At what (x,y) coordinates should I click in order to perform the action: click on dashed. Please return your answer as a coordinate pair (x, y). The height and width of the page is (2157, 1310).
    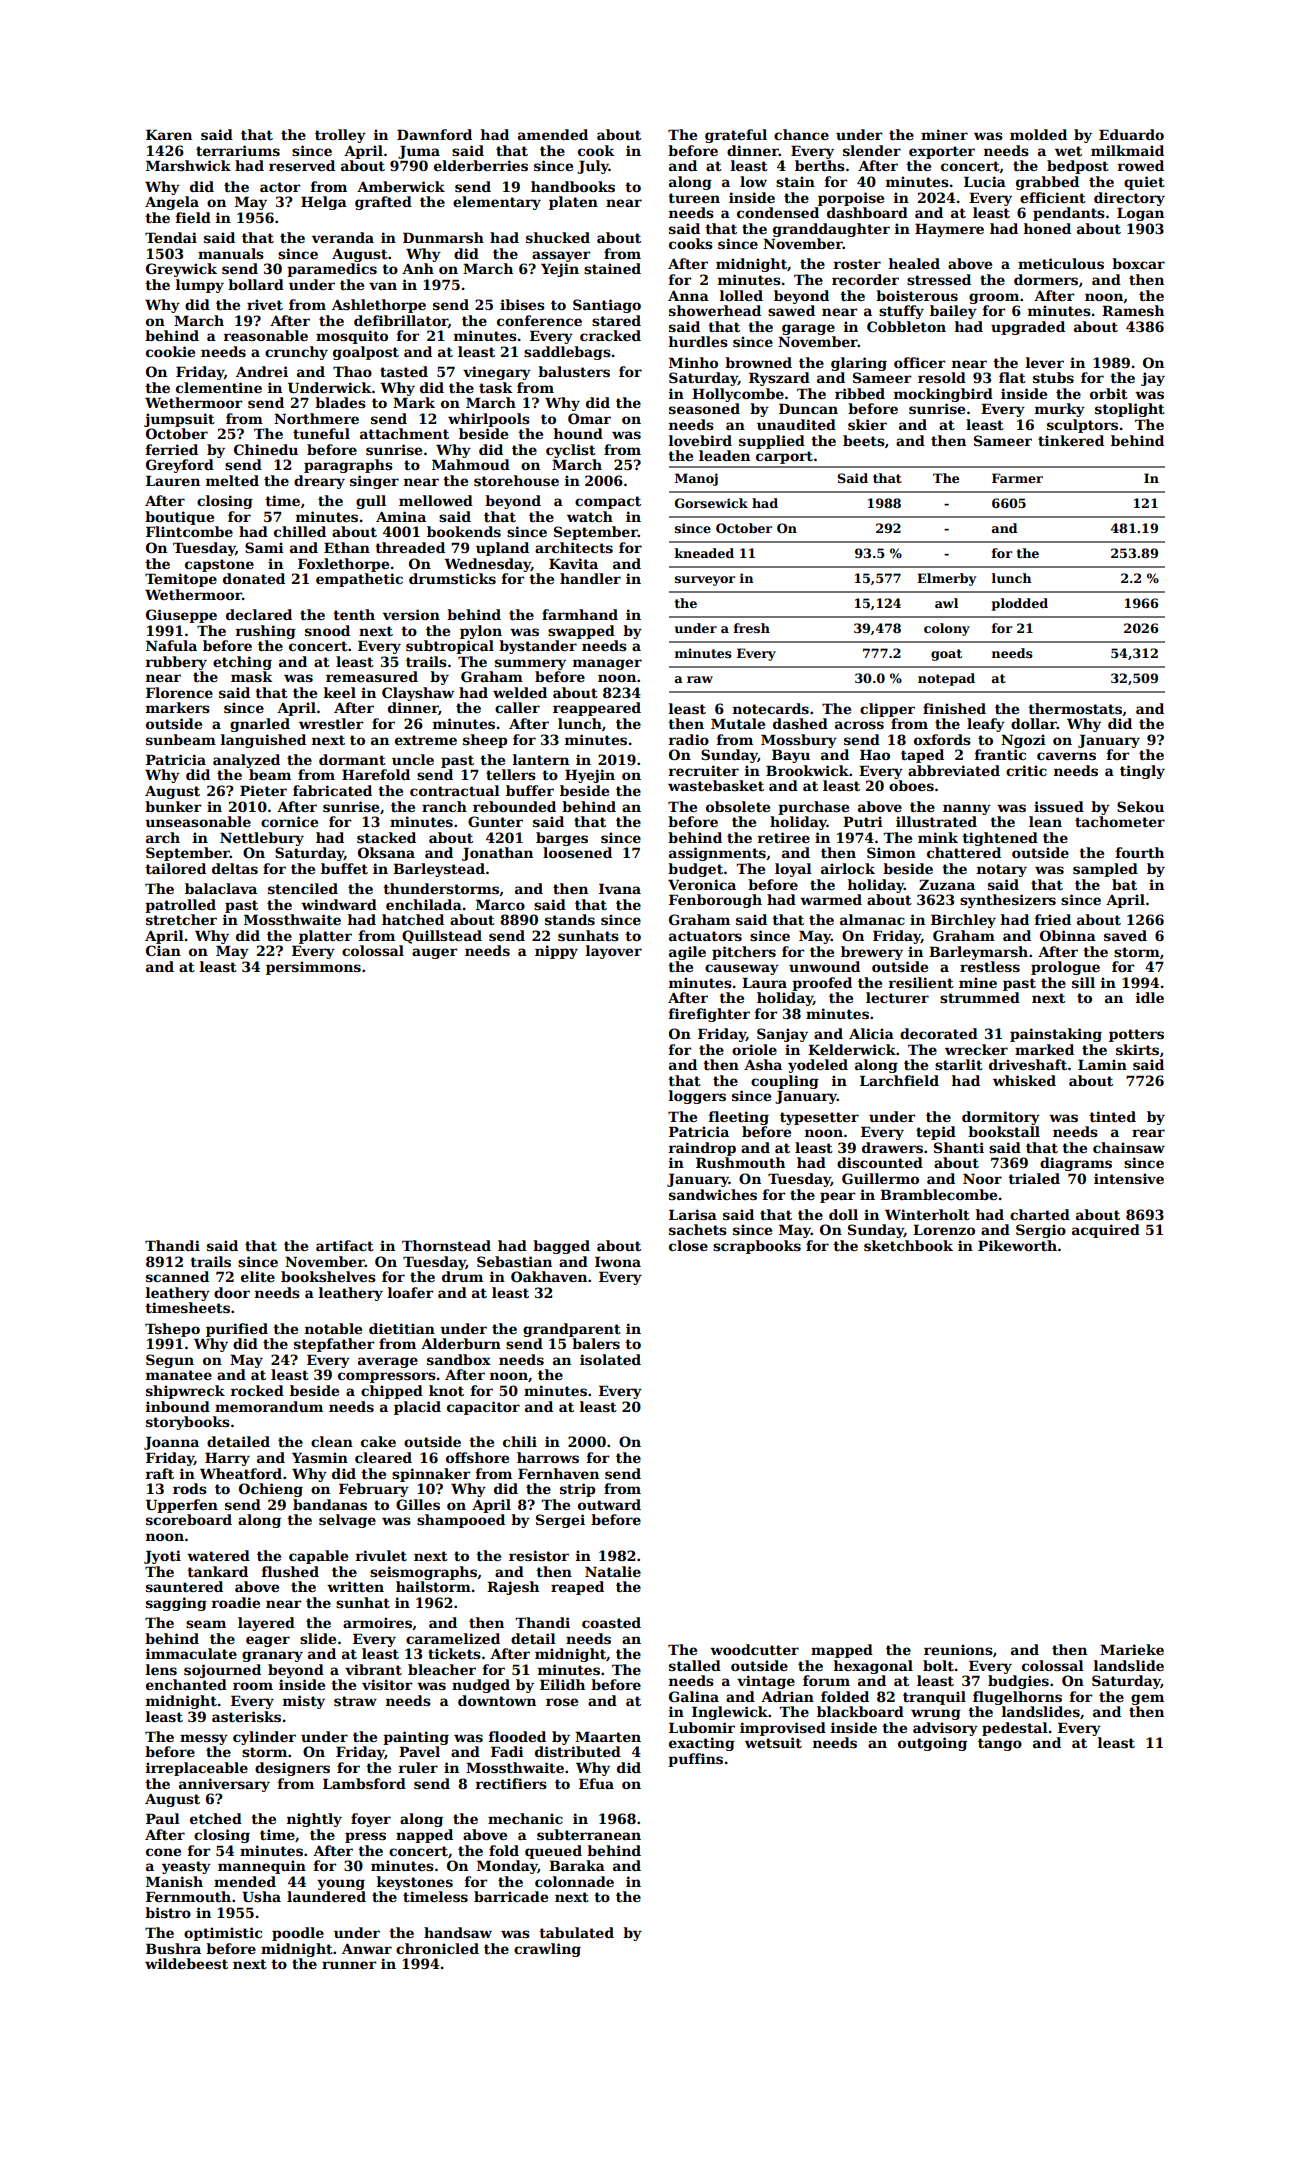
    Looking at the image, I should click on (800, 723).
